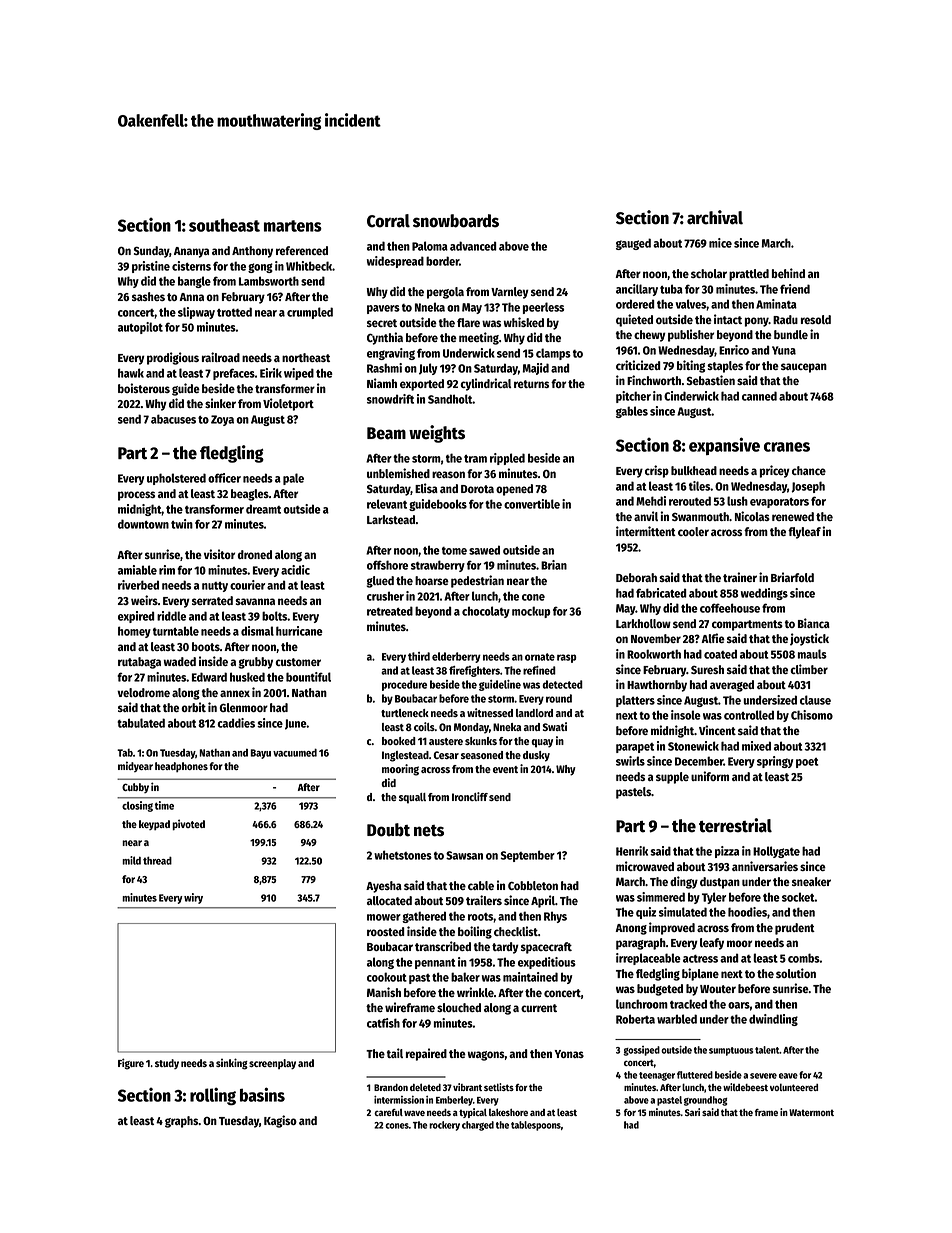 The width and height of the document is (952, 1233). I want to click on southeast, so click(224, 225).
